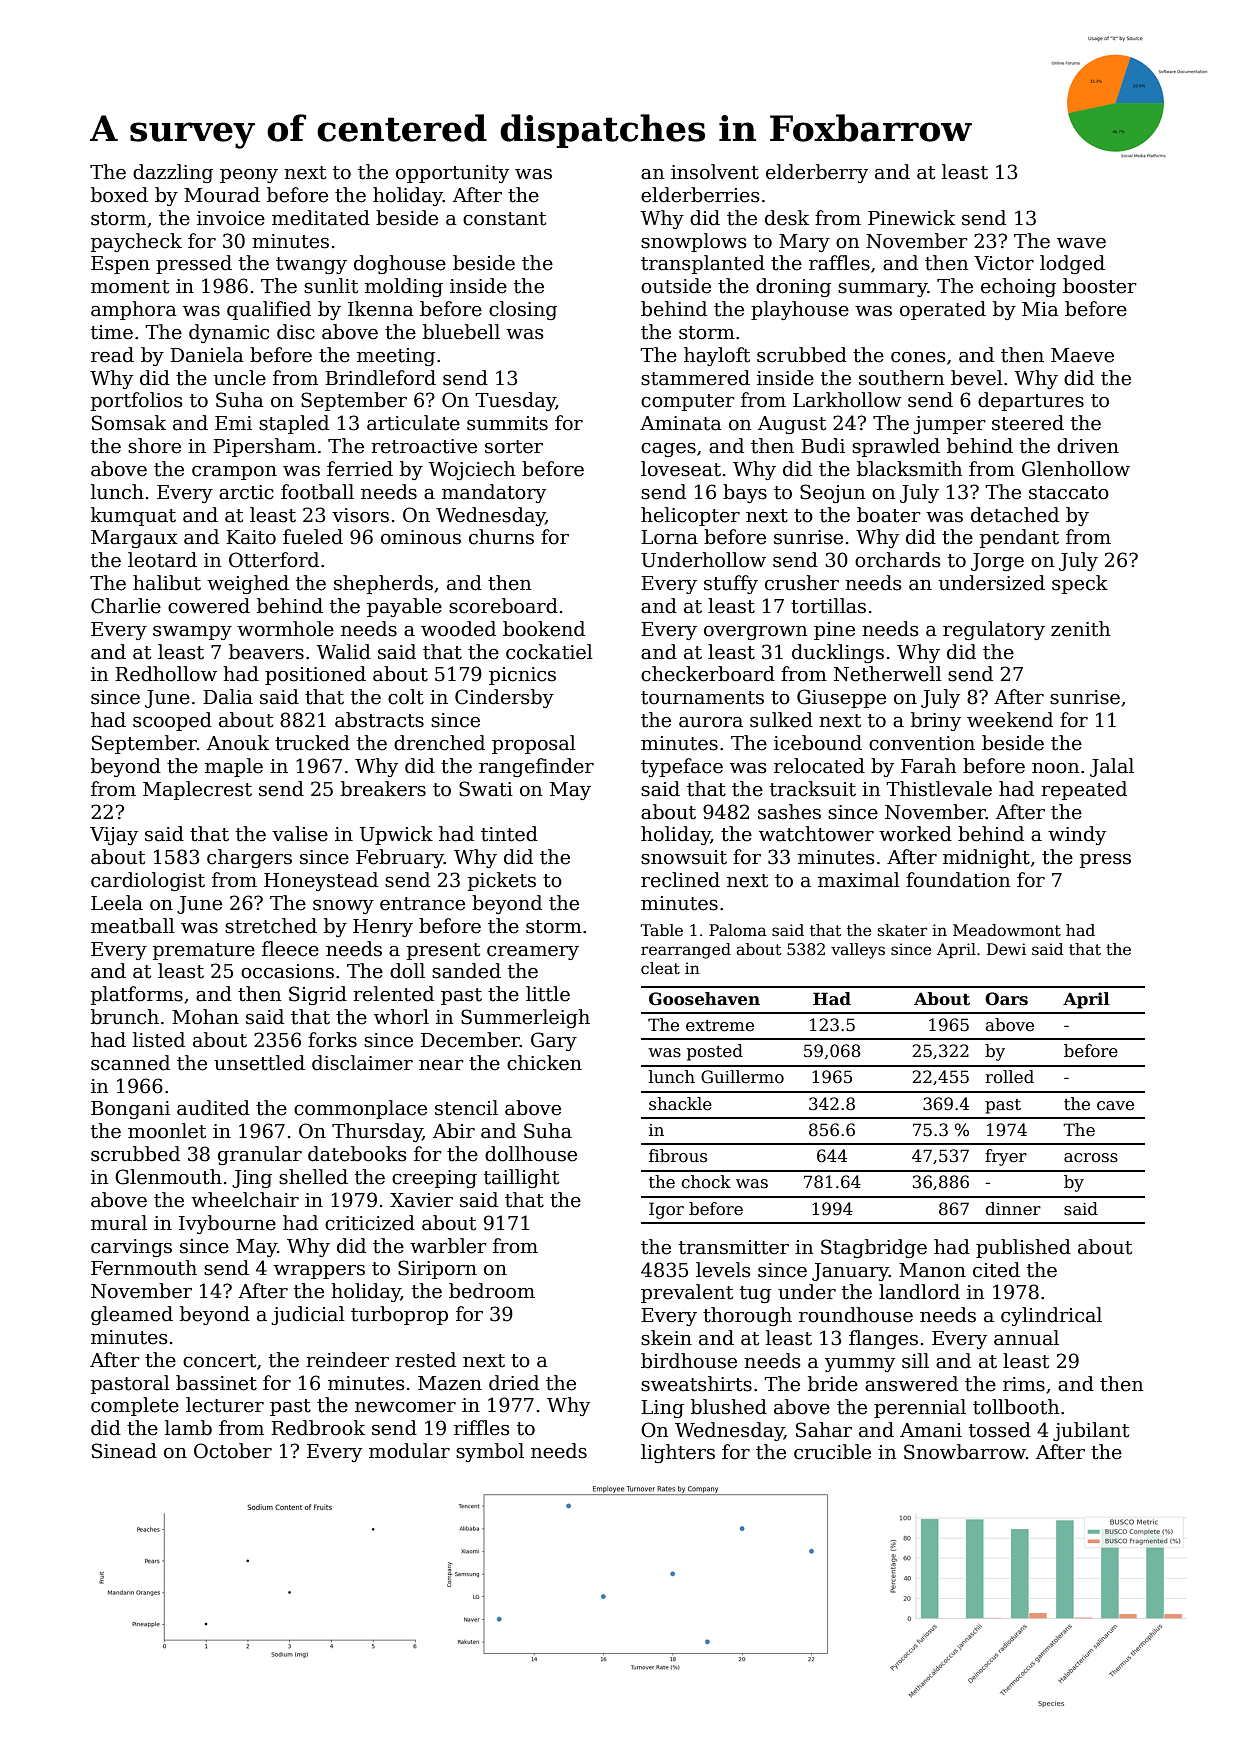 Image resolution: width=1235 pixels, height=1747 pixels. What do you see at coordinates (534, 744) in the document?
I see `proposal` at bounding box center [534, 744].
